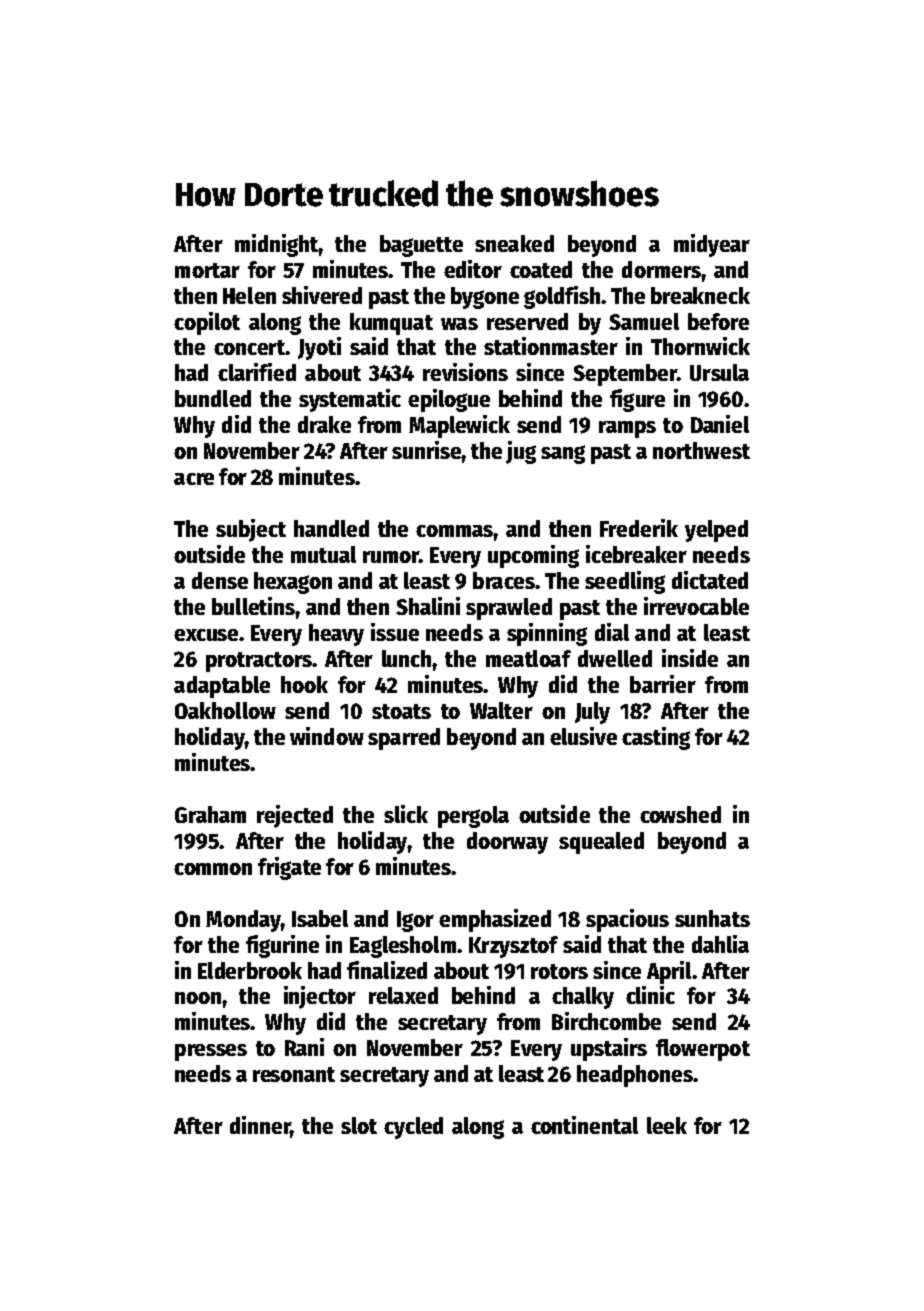 The width and height of the screenshot is (924, 1311). Describe the element at coordinates (260, 1125) in the screenshot. I see `dinner` at that location.
